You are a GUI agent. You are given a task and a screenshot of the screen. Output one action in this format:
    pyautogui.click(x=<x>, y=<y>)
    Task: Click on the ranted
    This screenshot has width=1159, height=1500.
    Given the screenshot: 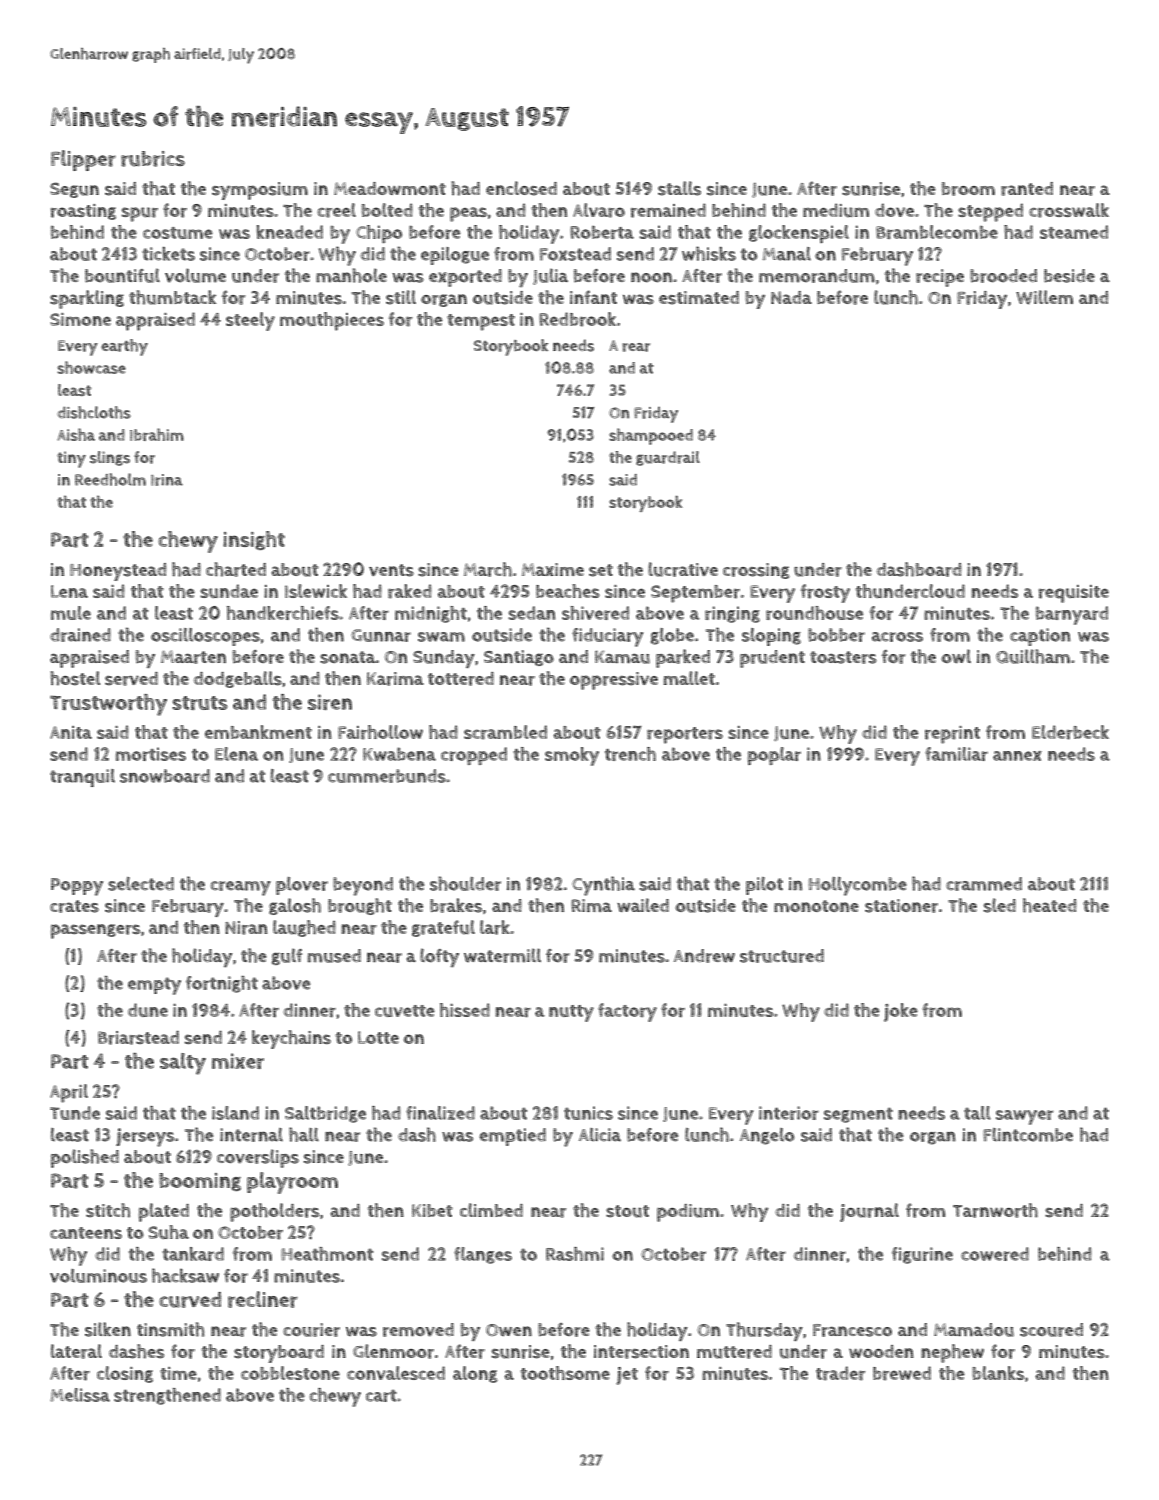 What is the action you would take?
    pyautogui.click(x=1027, y=189)
